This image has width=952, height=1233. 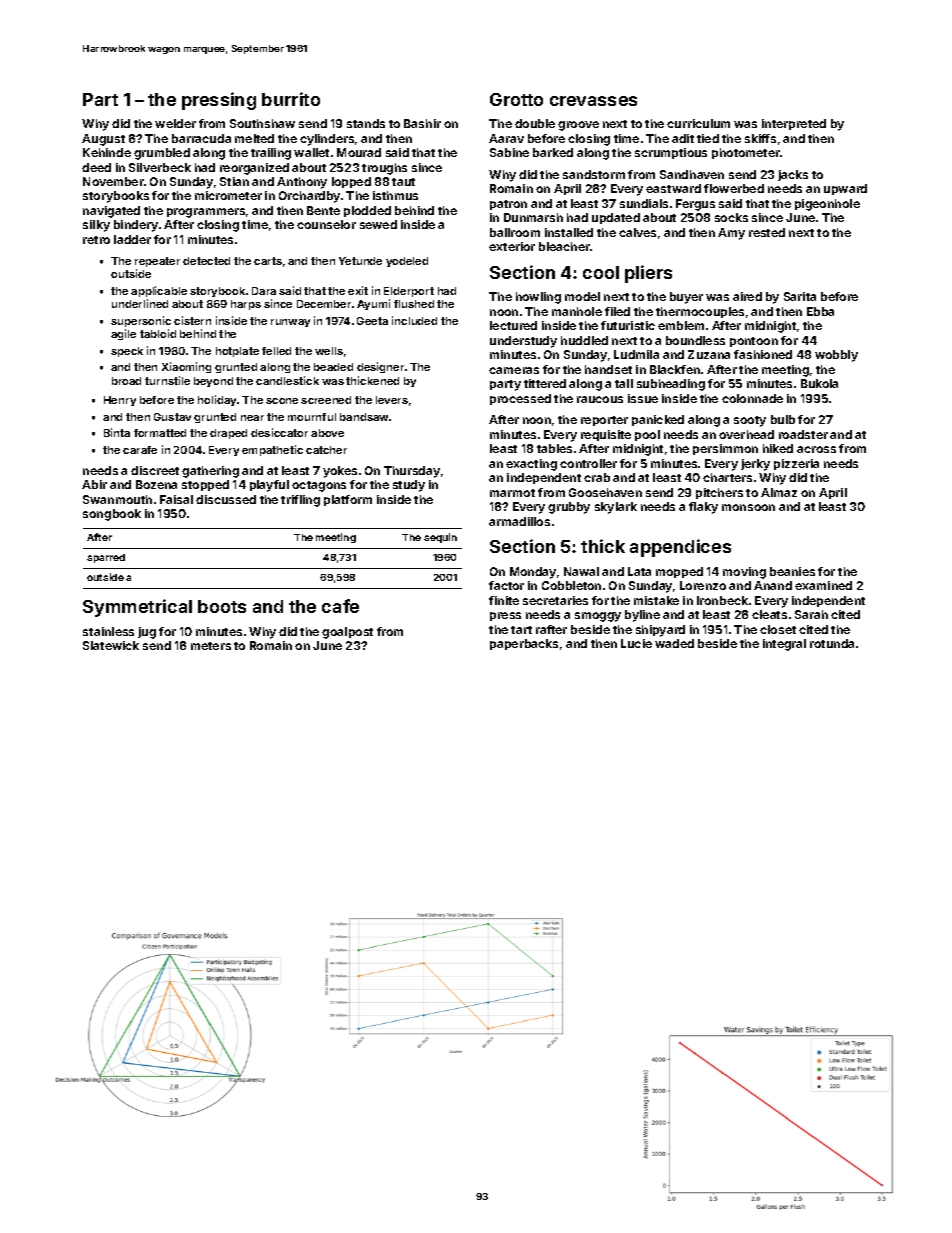 What do you see at coordinates (175, 123) in the image?
I see `welder` at bounding box center [175, 123].
